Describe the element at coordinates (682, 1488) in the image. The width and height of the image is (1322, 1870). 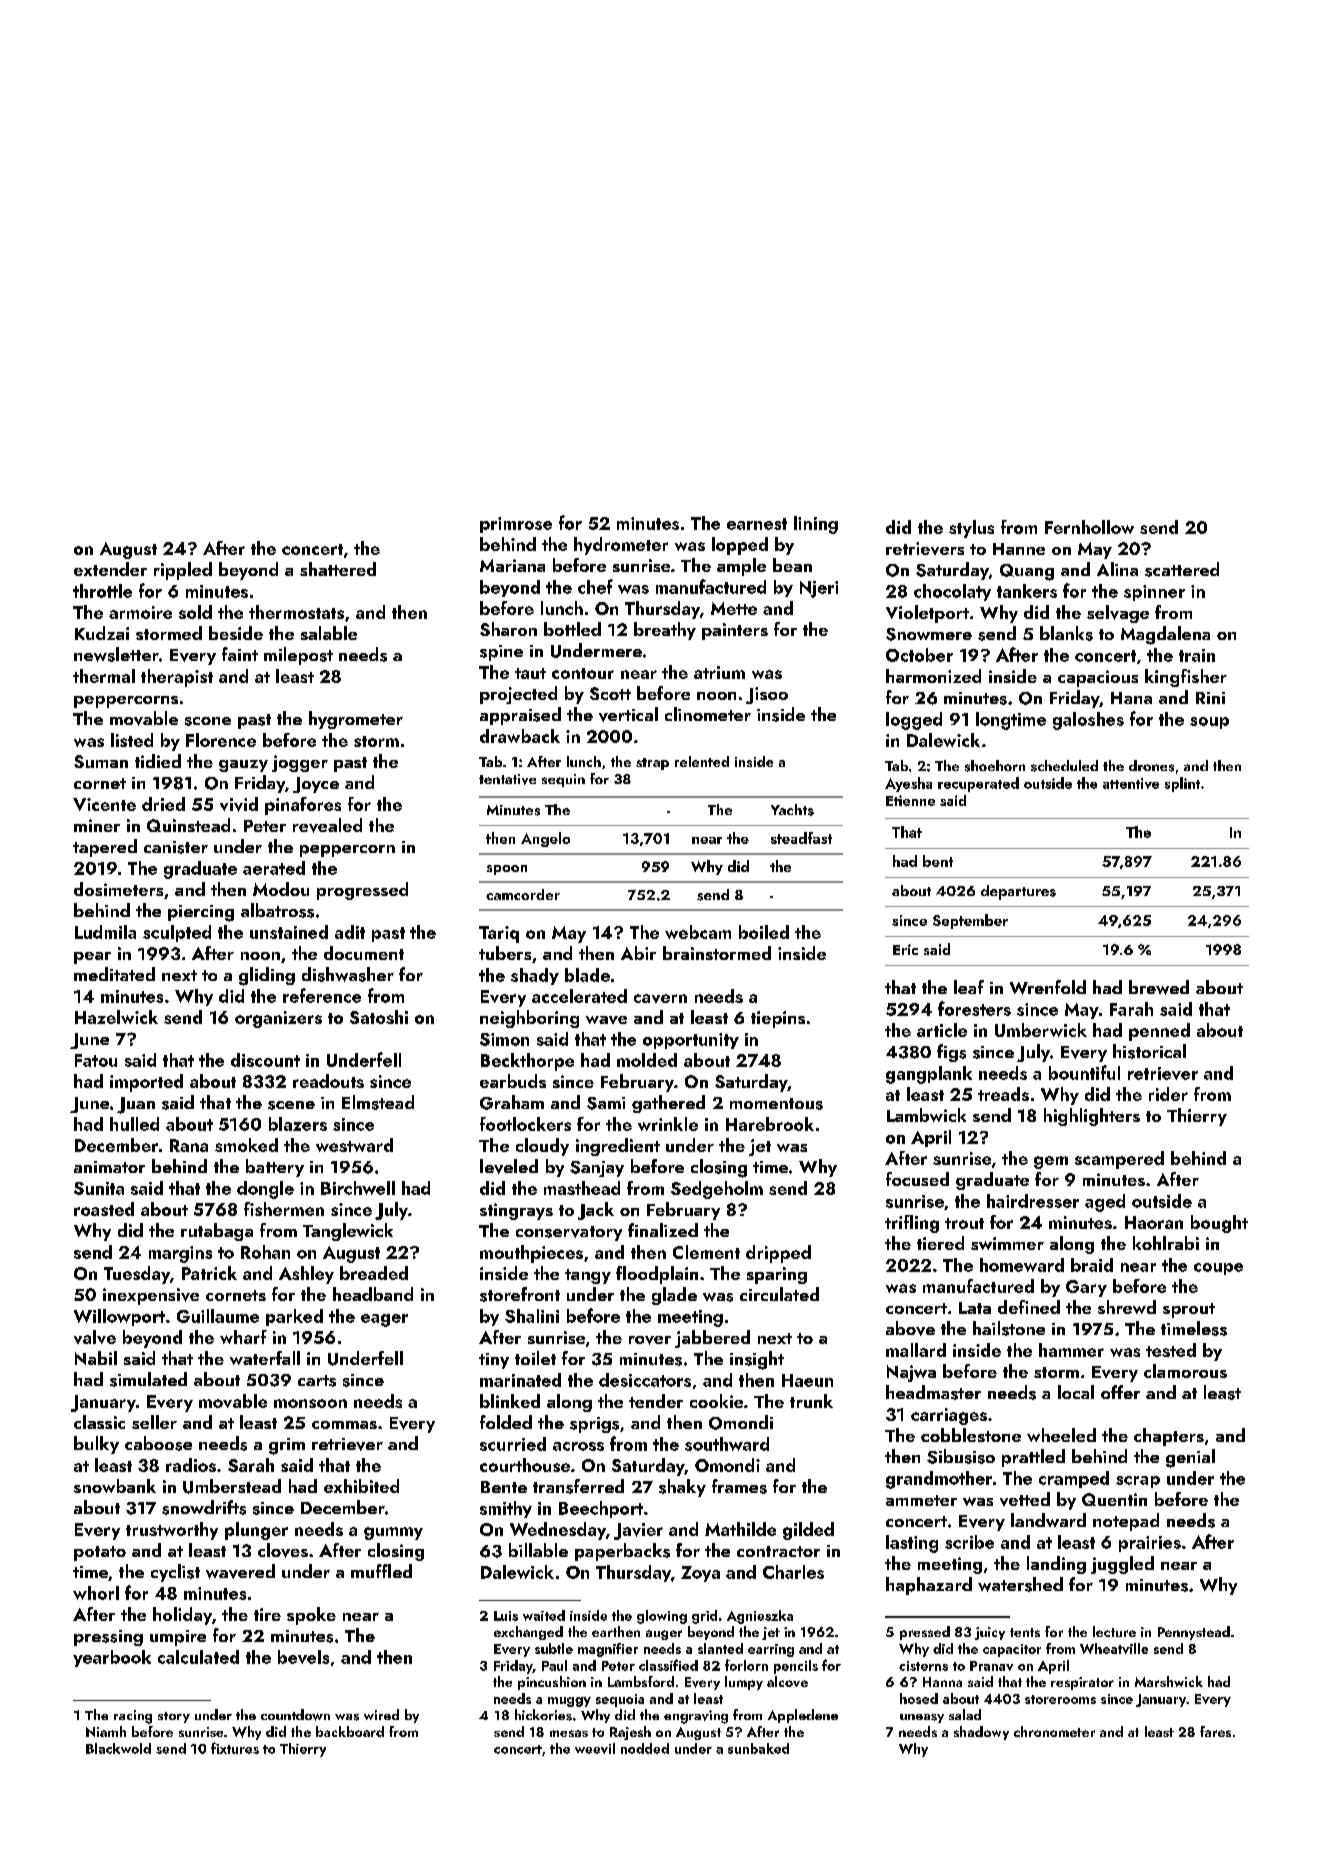
I see `shaky` at that location.
